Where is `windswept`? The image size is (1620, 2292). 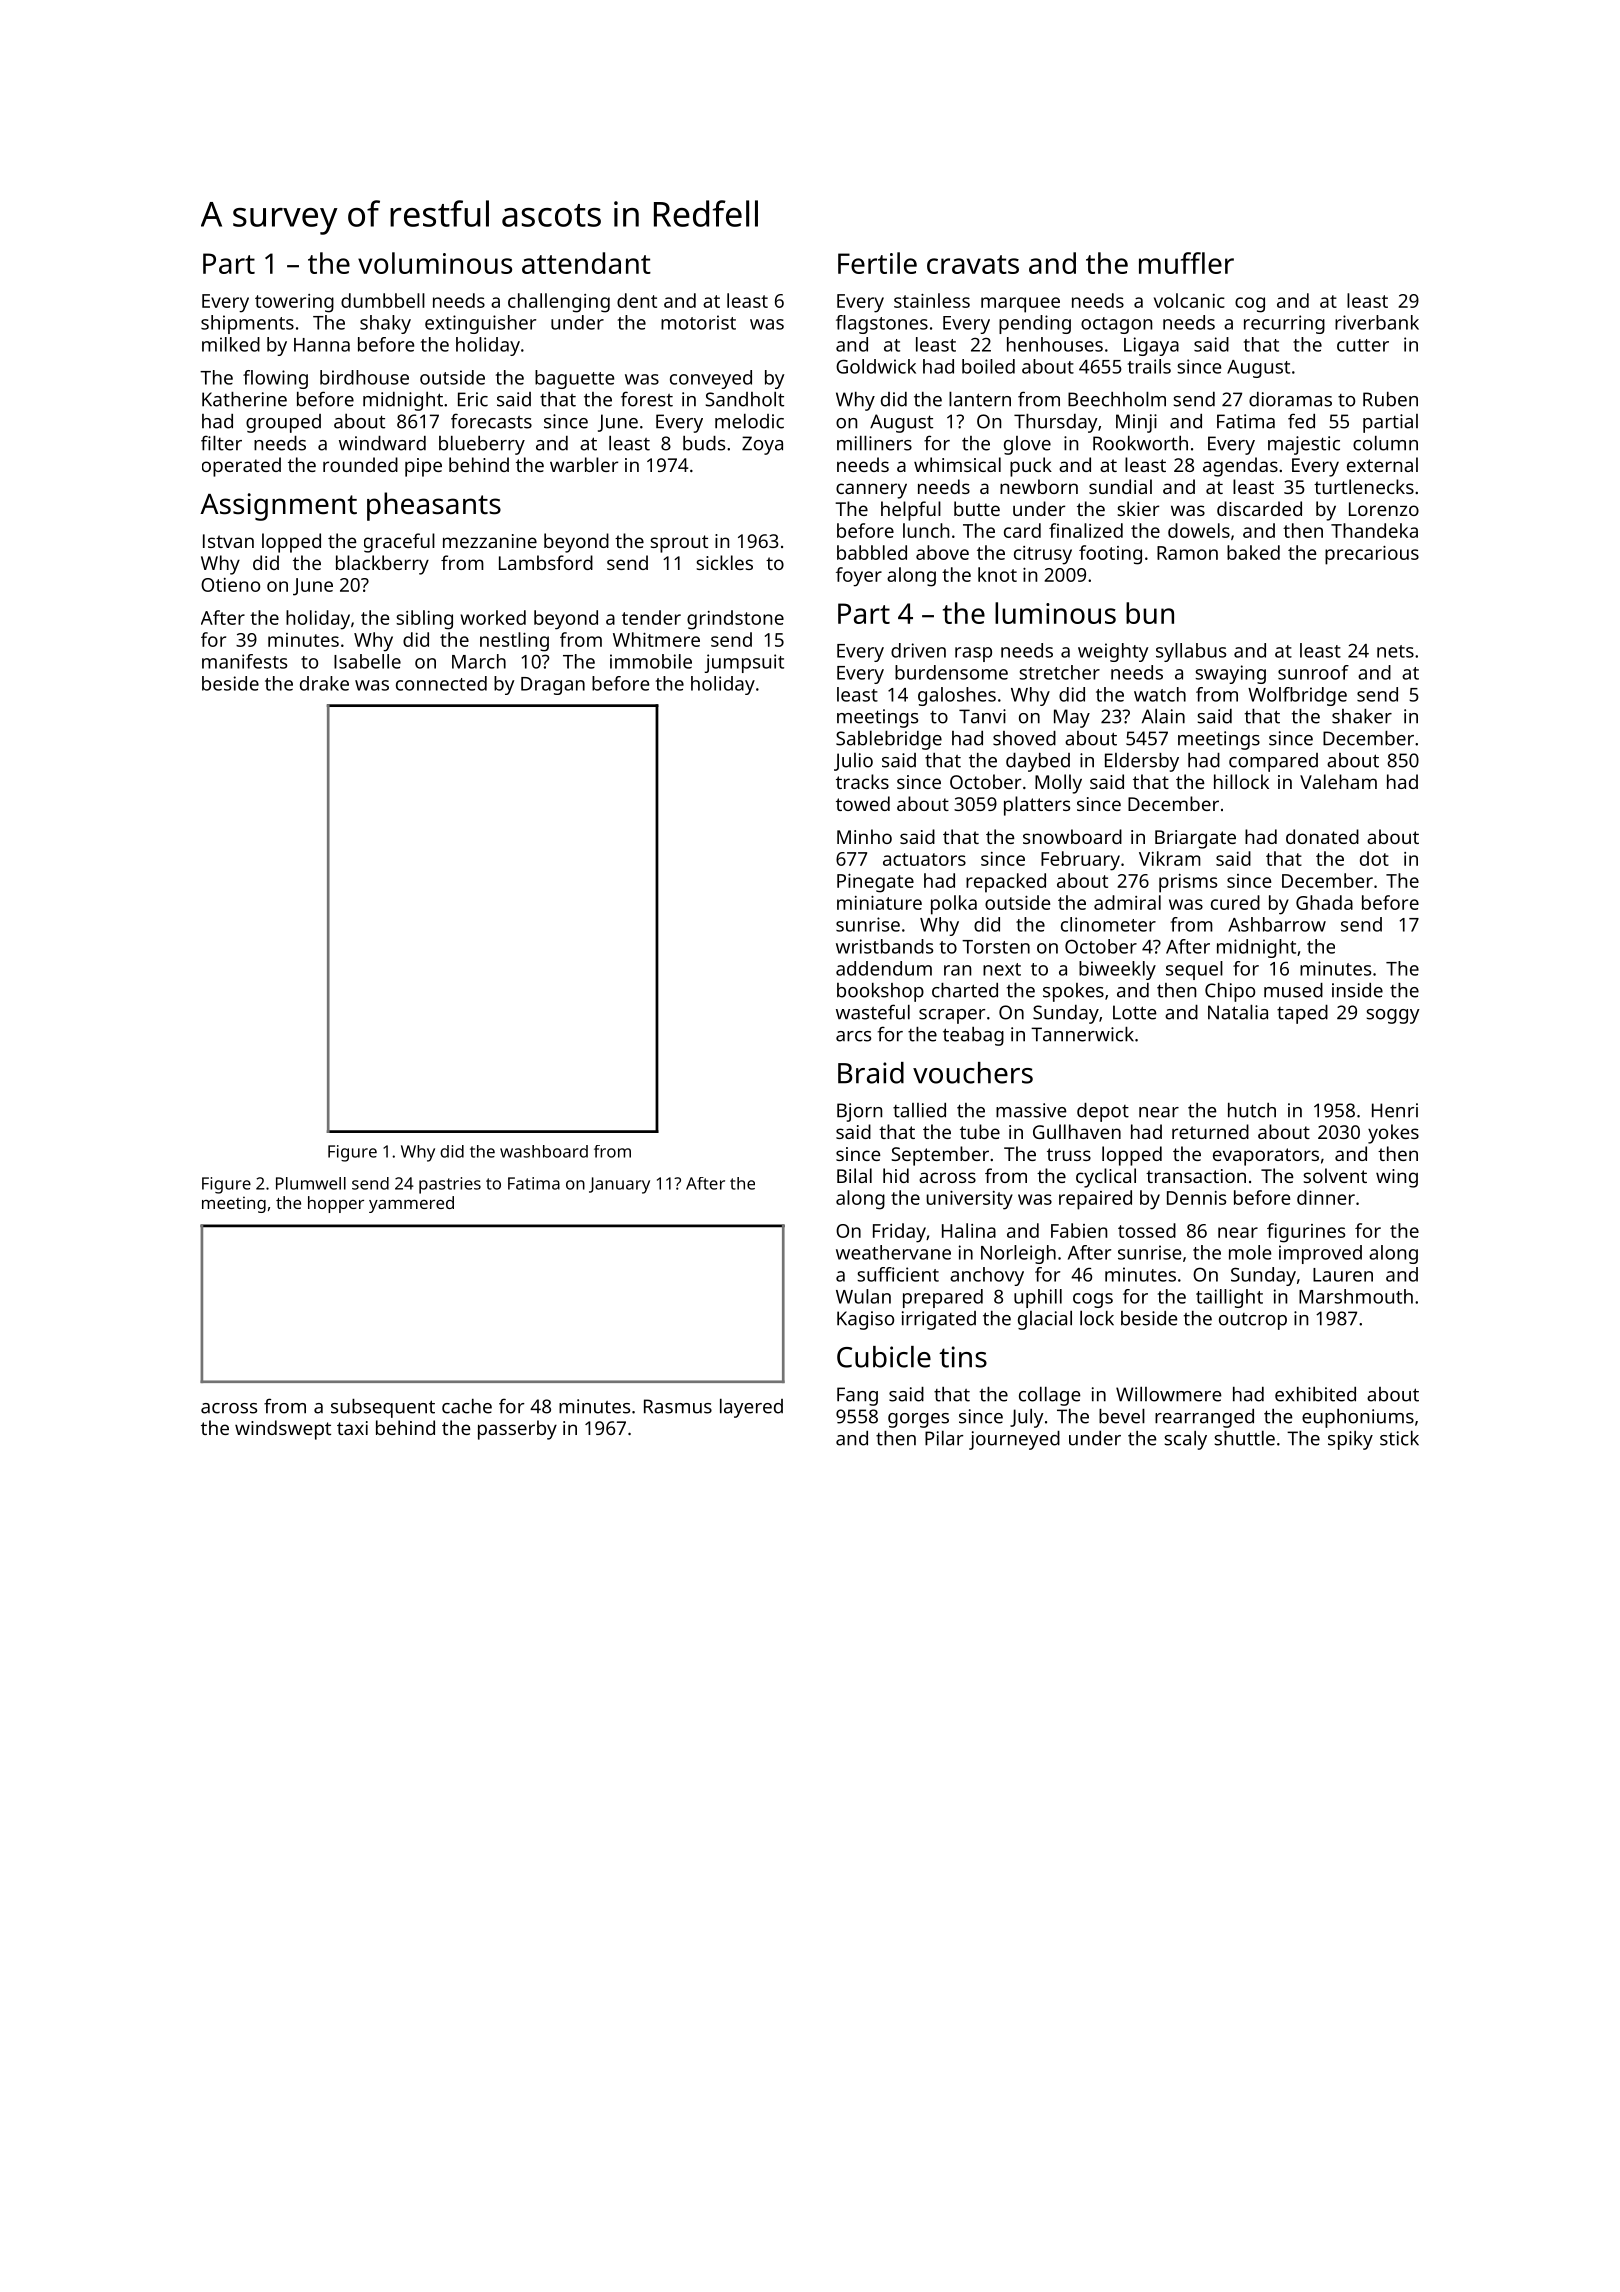 windswept is located at coordinates (283, 1430).
